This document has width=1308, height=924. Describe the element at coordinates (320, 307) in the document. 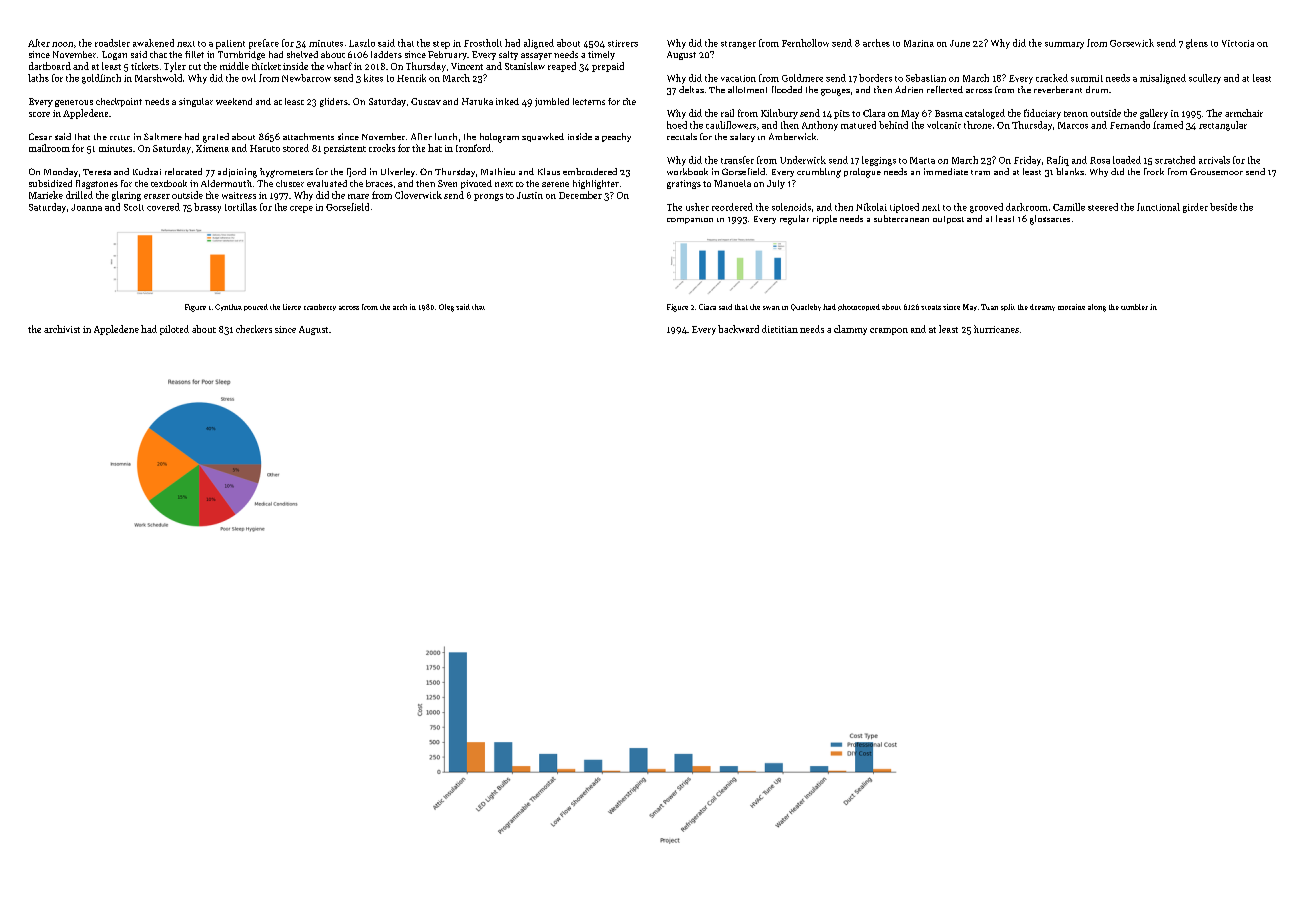

I see `cranberry` at that location.
